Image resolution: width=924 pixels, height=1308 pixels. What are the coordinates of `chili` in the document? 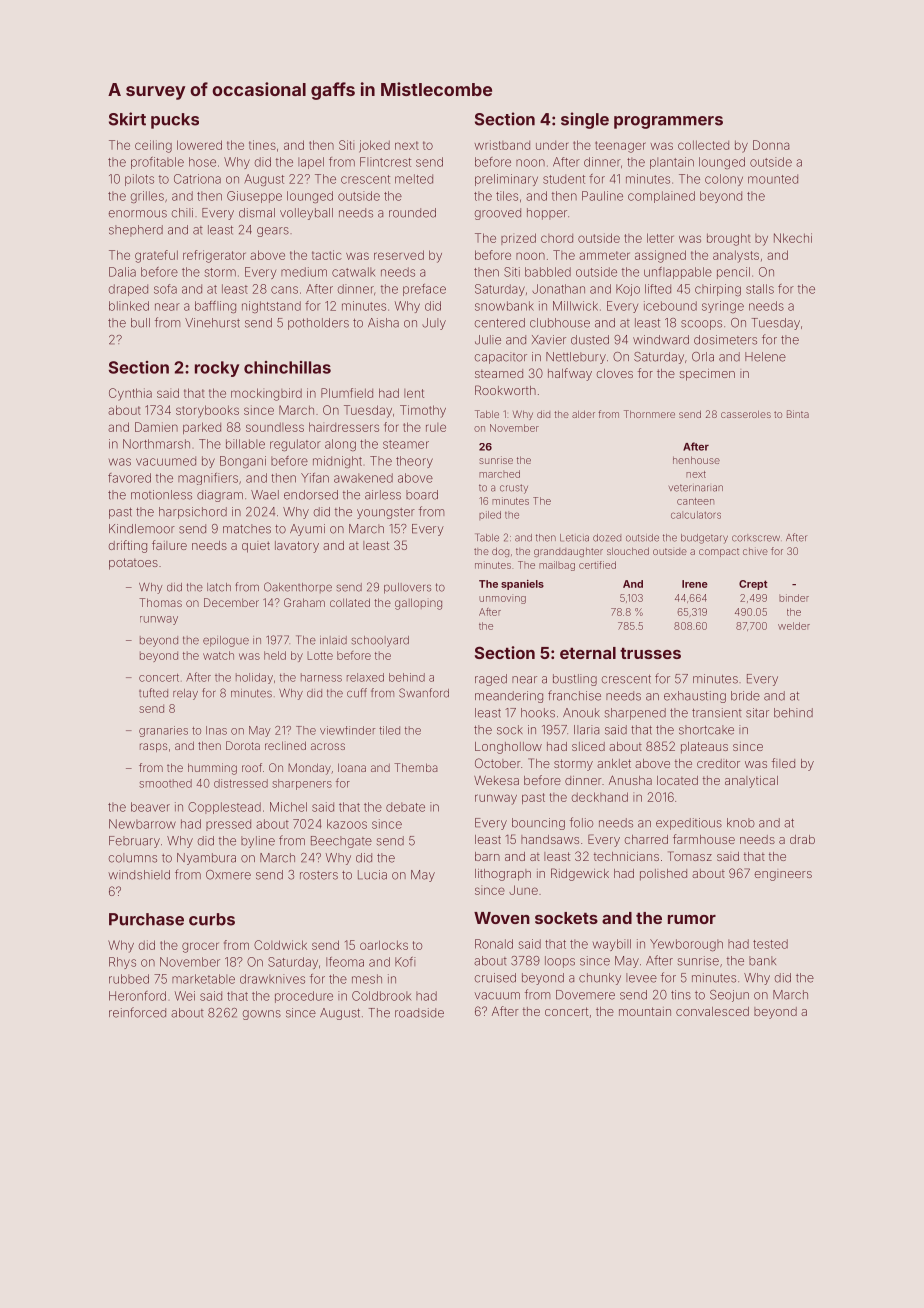 It's located at (182, 213).
